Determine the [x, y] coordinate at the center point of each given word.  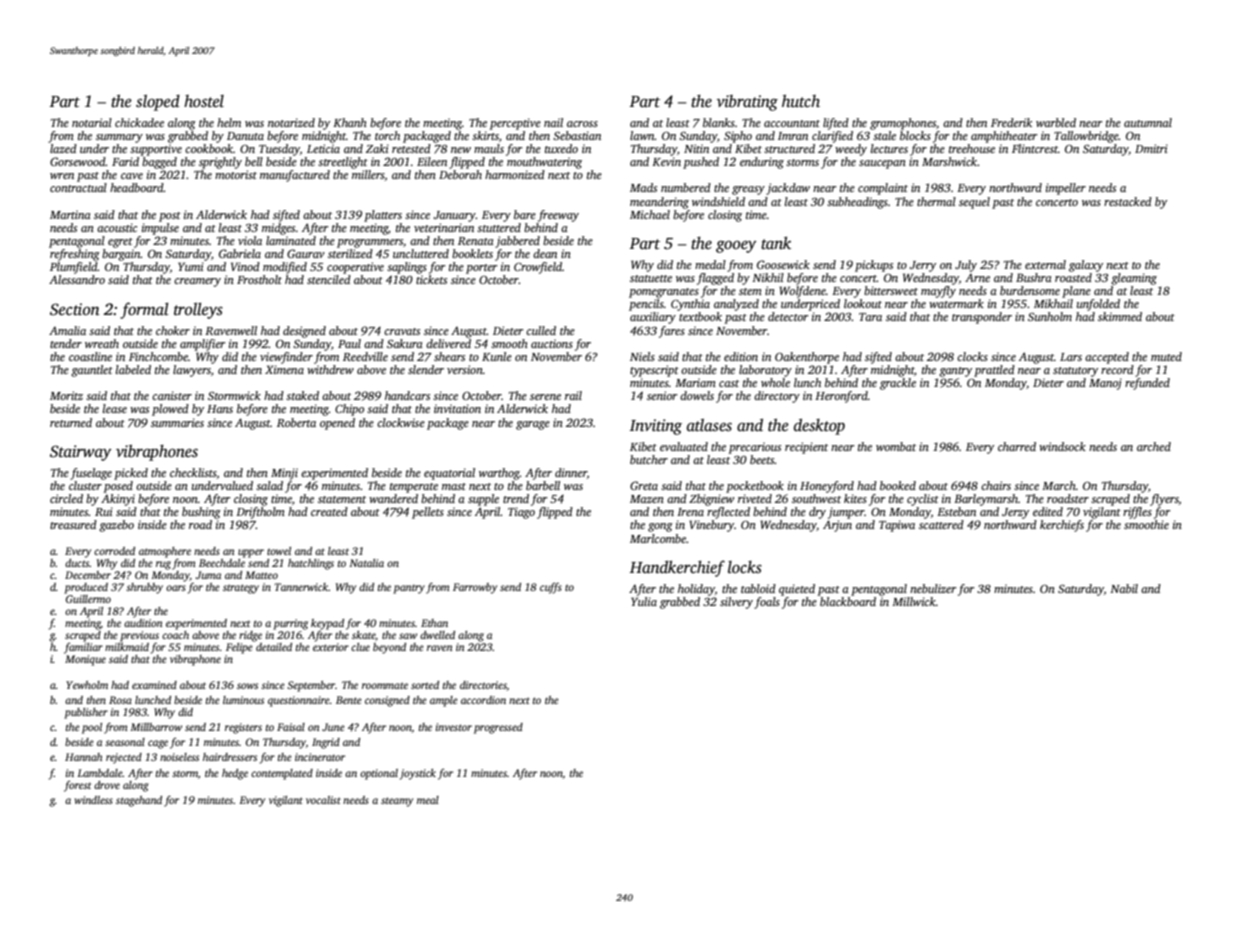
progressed [498, 728]
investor [454, 727]
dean [545, 253]
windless [94, 800]
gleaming [1134, 279]
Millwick [914, 601]
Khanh [350, 122]
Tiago [521, 513]
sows [247, 686]
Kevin [666, 161]
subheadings [857, 203]
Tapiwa [897, 526]
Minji [284, 474]
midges [278, 229]
